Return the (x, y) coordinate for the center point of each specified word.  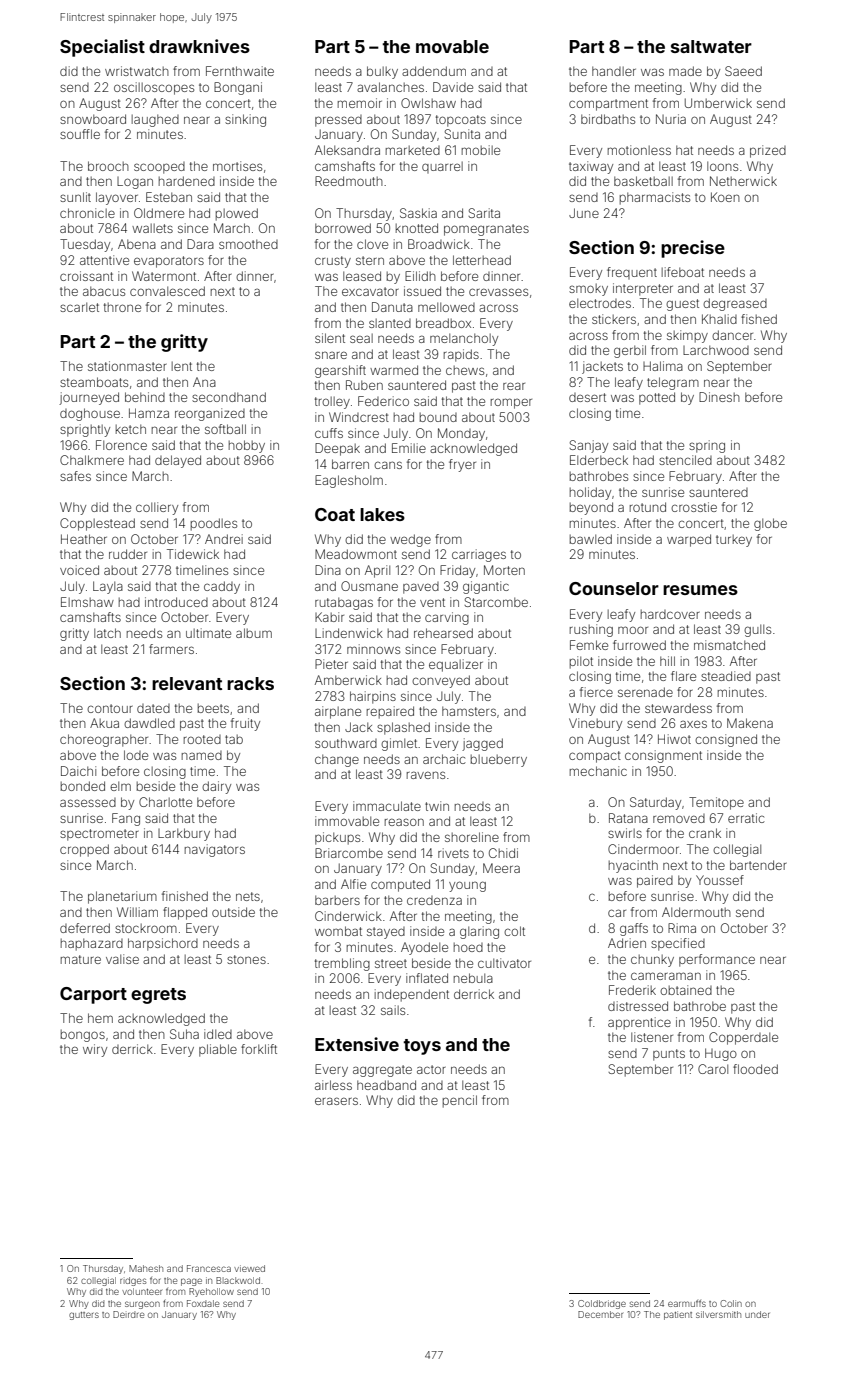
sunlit (75, 197)
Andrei (224, 539)
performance (717, 960)
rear (514, 386)
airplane (338, 712)
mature (81, 959)
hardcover (670, 614)
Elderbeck (599, 460)
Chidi (503, 853)
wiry (95, 1050)
